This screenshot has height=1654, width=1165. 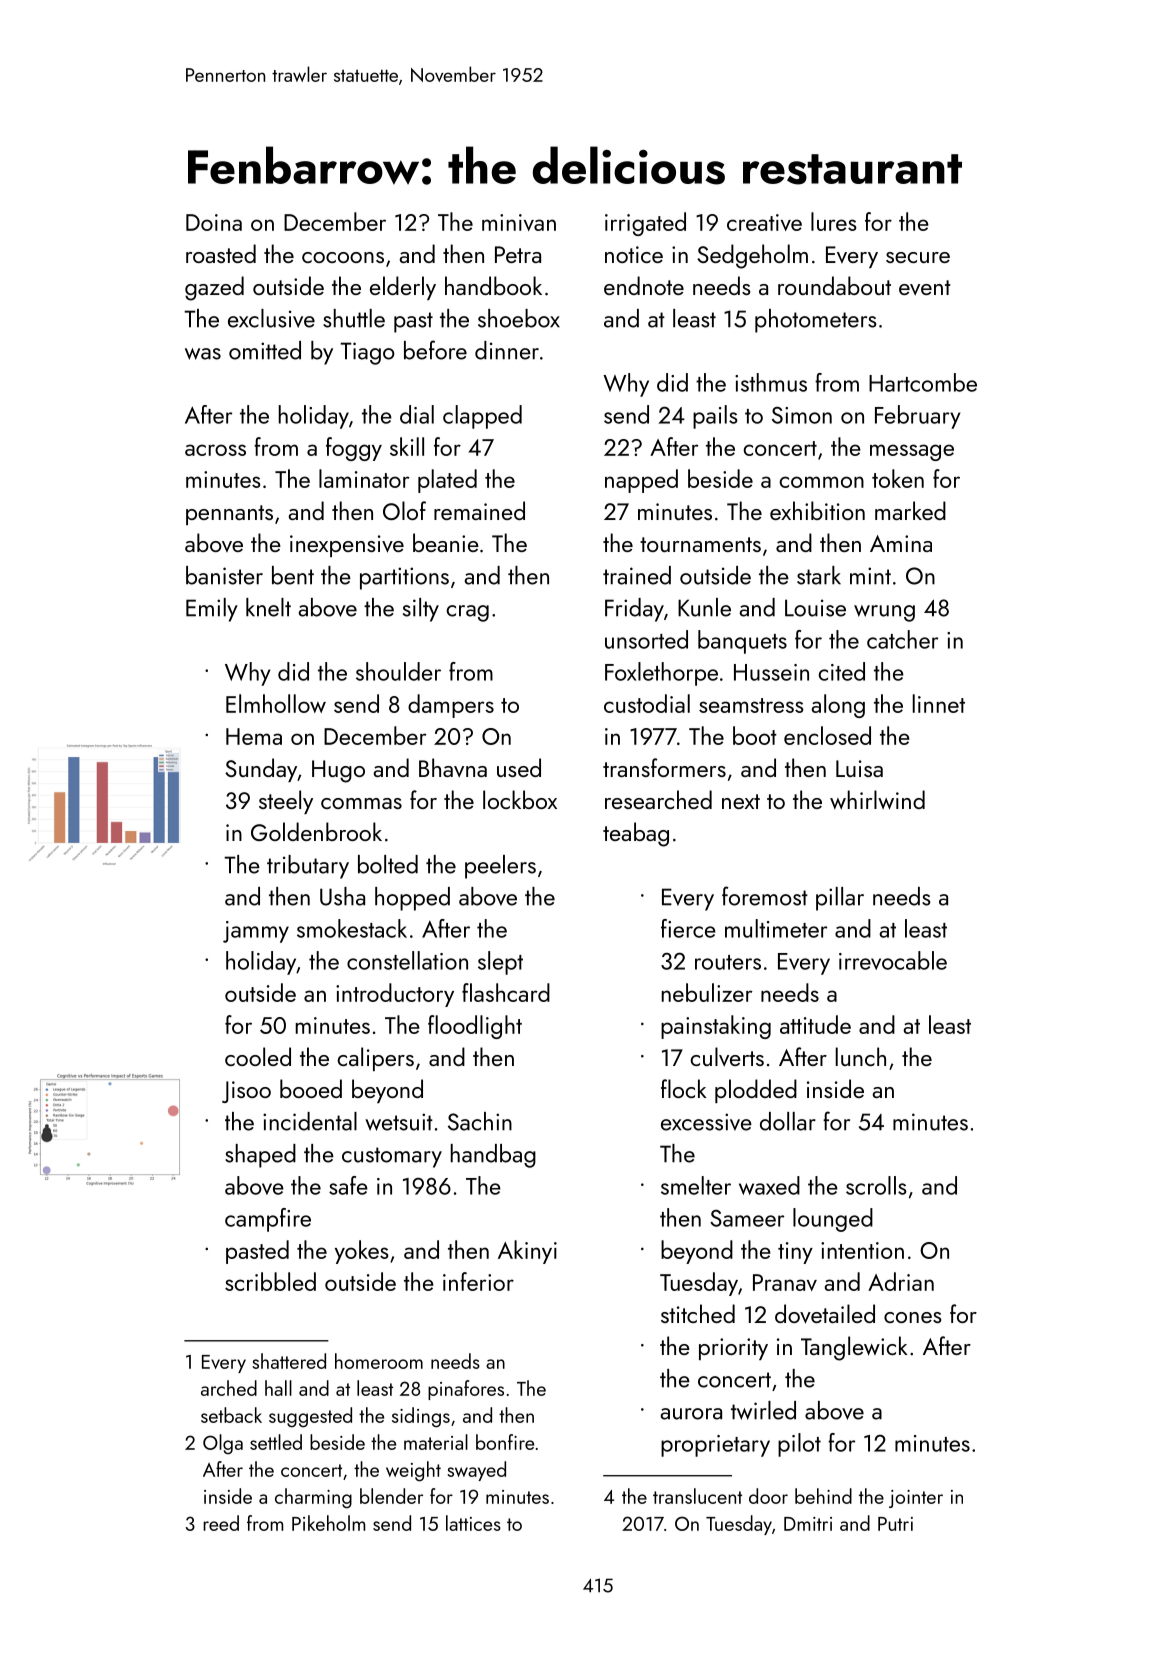 I want to click on floodlight, so click(x=475, y=1027).
